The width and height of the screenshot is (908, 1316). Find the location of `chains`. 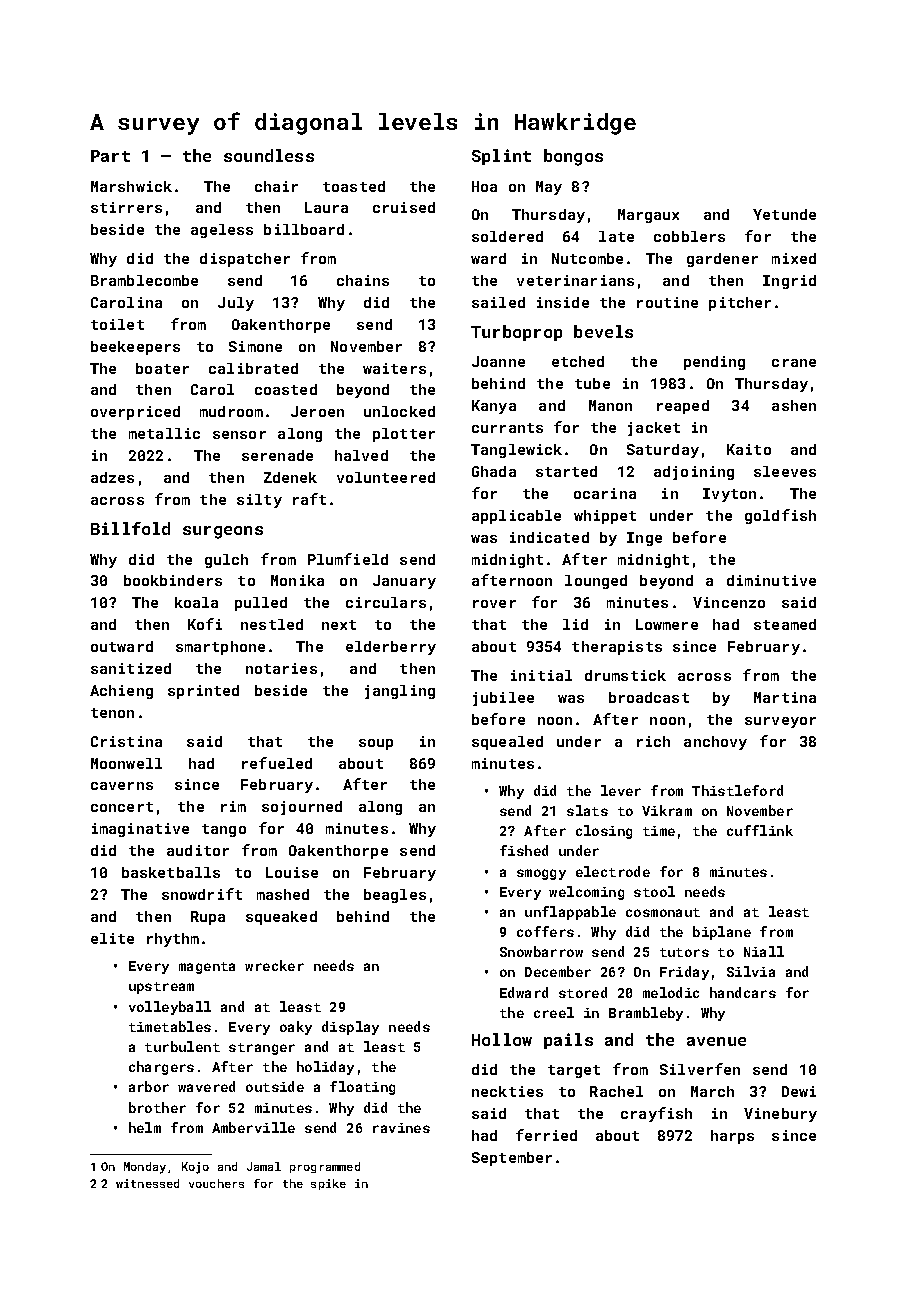

chains is located at coordinates (363, 280).
